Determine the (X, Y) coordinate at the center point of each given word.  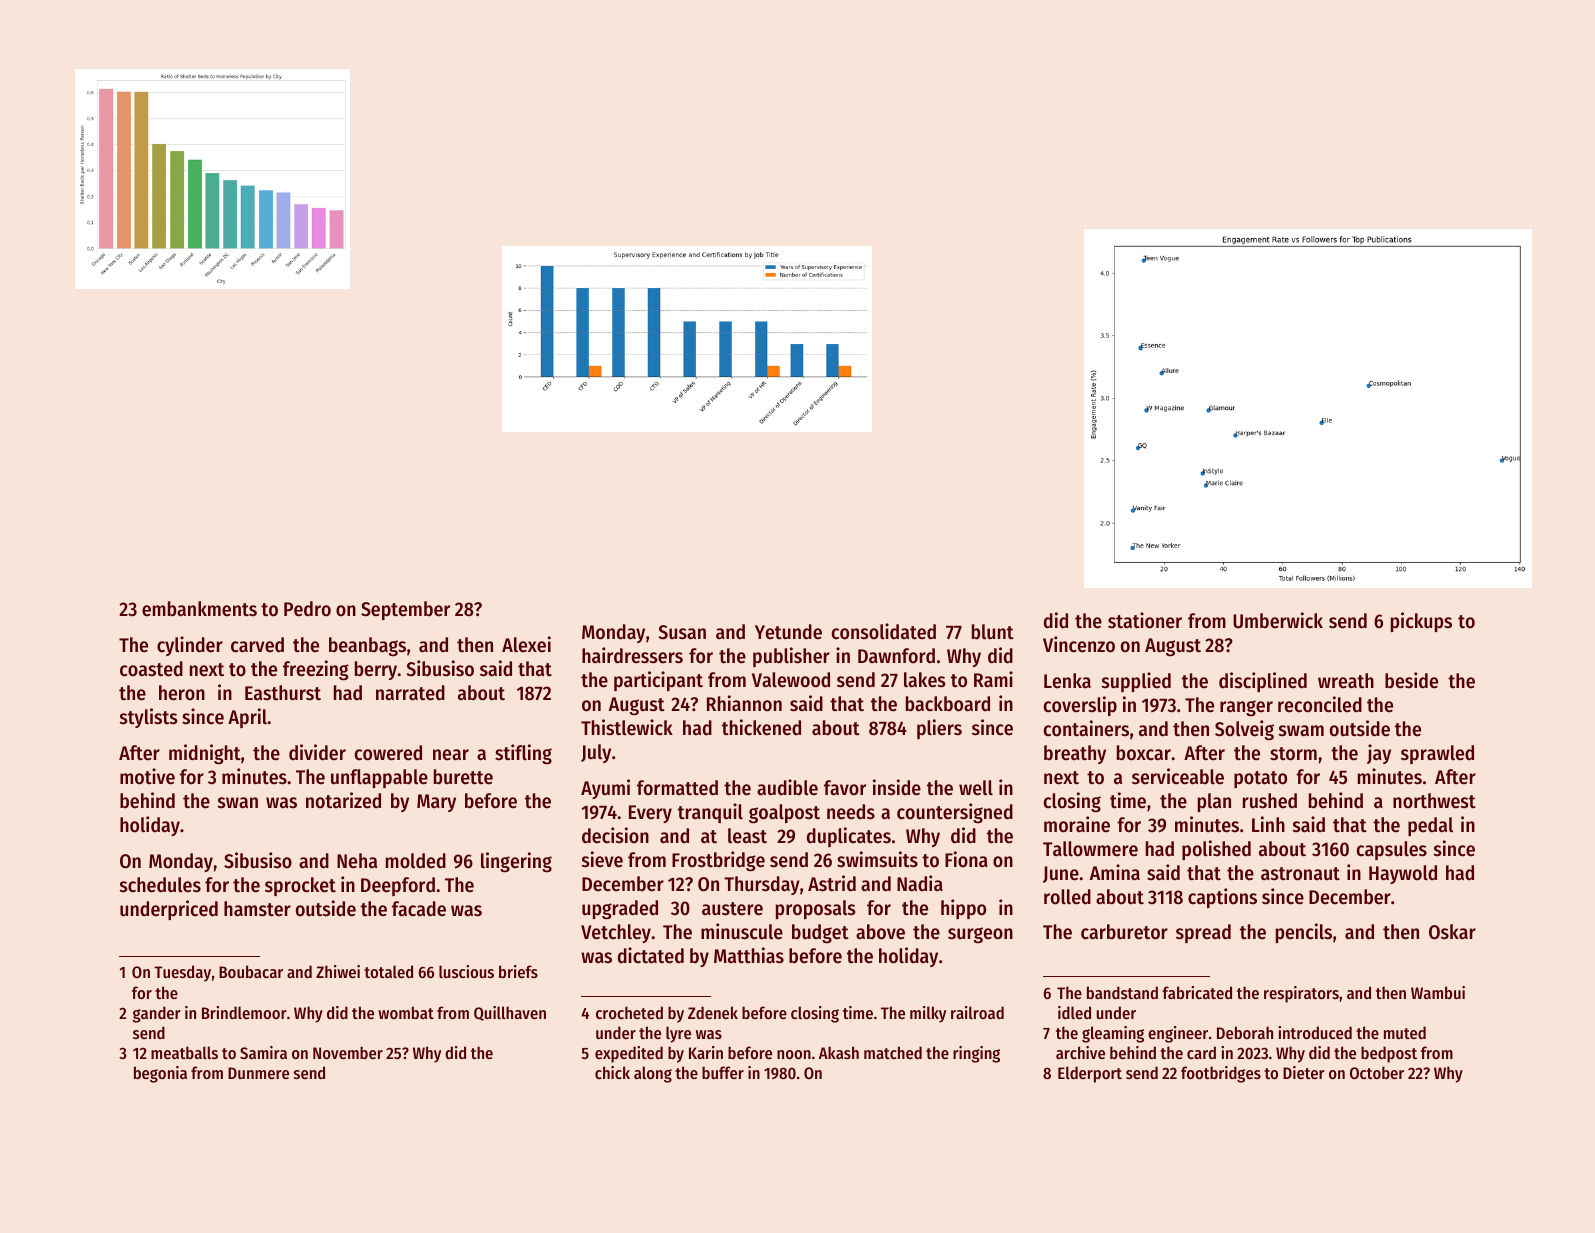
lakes (924, 680)
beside (1411, 680)
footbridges (1221, 1074)
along (653, 1074)
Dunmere (258, 1073)
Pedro (307, 609)
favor (845, 788)
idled (1074, 1012)
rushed (1270, 801)
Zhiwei (338, 971)
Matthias (749, 955)
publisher (791, 657)
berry (376, 670)
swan (238, 803)
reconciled (1320, 704)
